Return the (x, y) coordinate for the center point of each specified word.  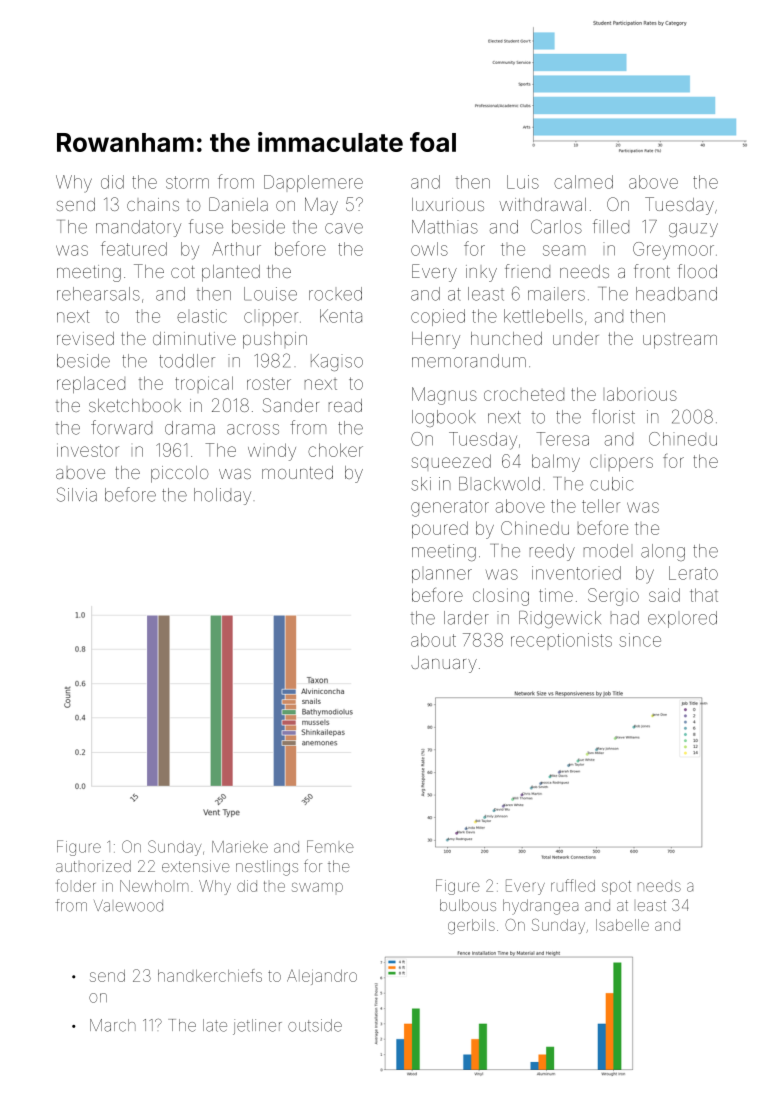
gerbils (471, 926)
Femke (330, 846)
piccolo (179, 474)
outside (315, 1025)
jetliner (257, 1027)
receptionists (561, 640)
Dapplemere (313, 183)
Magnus (444, 396)
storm (187, 182)
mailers (556, 294)
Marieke (240, 847)
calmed (583, 182)
